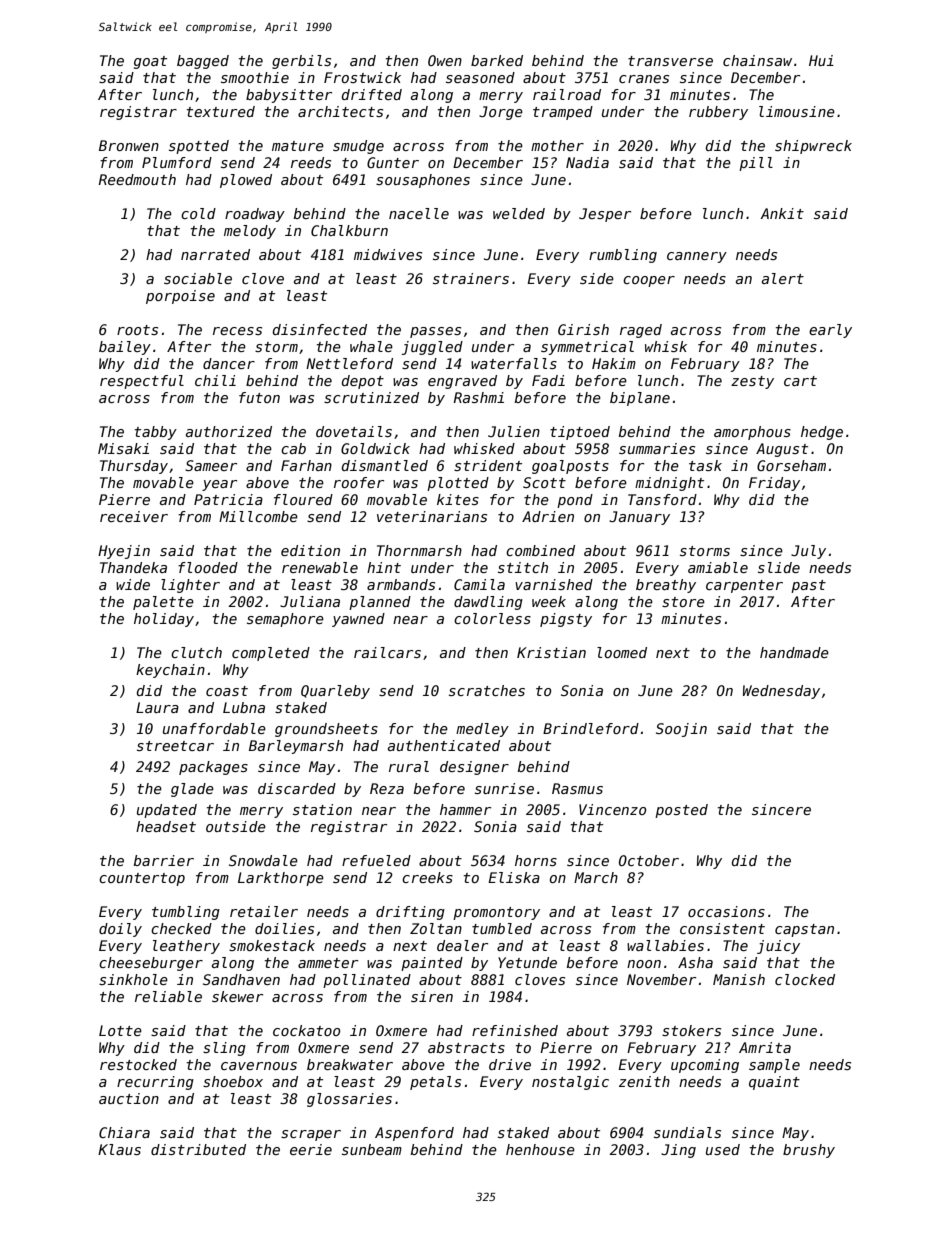 The width and height of the image is (952, 1233). Describe the element at coordinates (142, 879) in the image. I see `countertop` at that location.
